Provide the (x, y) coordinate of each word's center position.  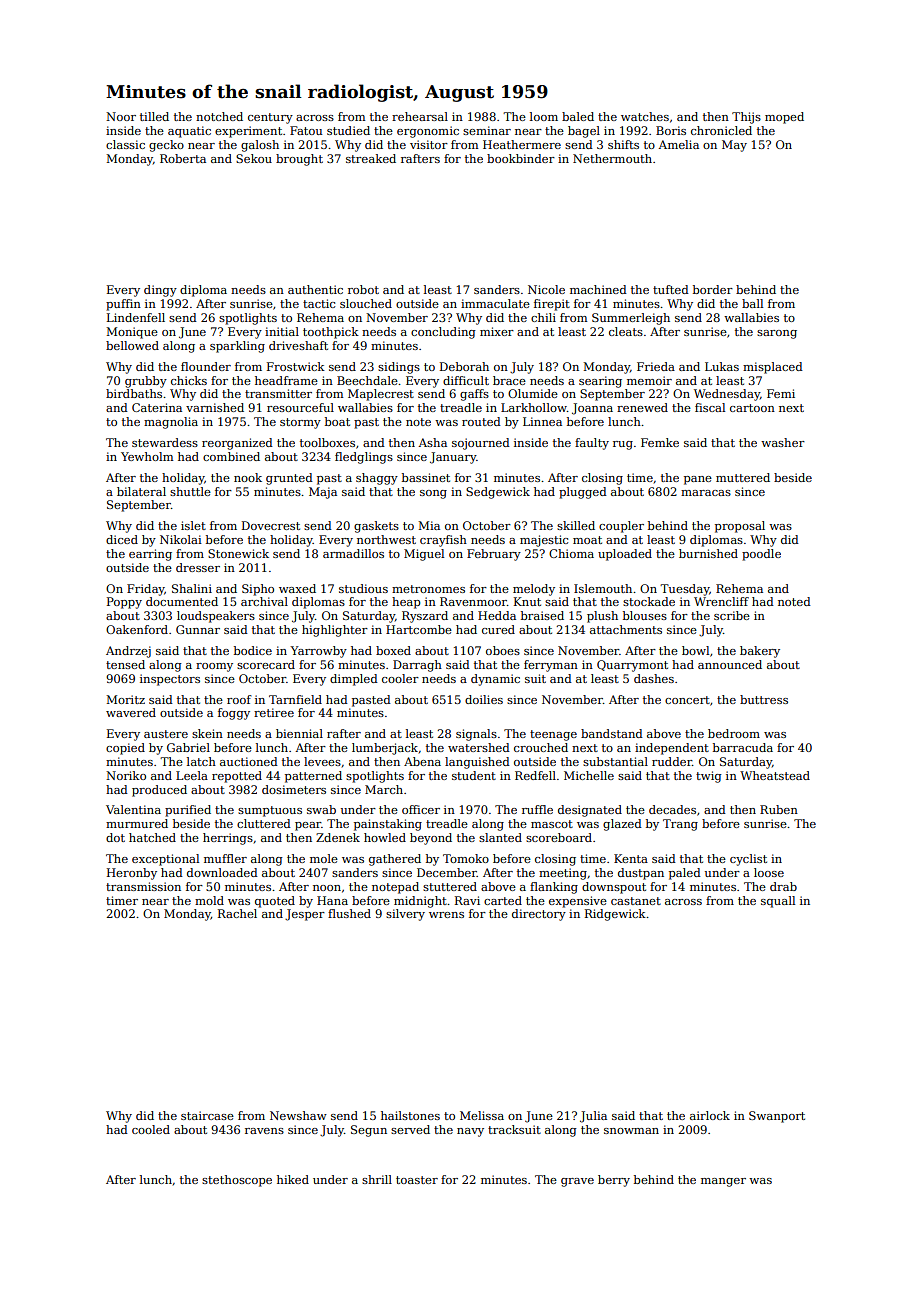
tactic (319, 303)
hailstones (410, 1115)
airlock (710, 1115)
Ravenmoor (473, 601)
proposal (740, 527)
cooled (151, 1129)
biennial (299, 733)
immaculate (495, 303)
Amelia (678, 144)
